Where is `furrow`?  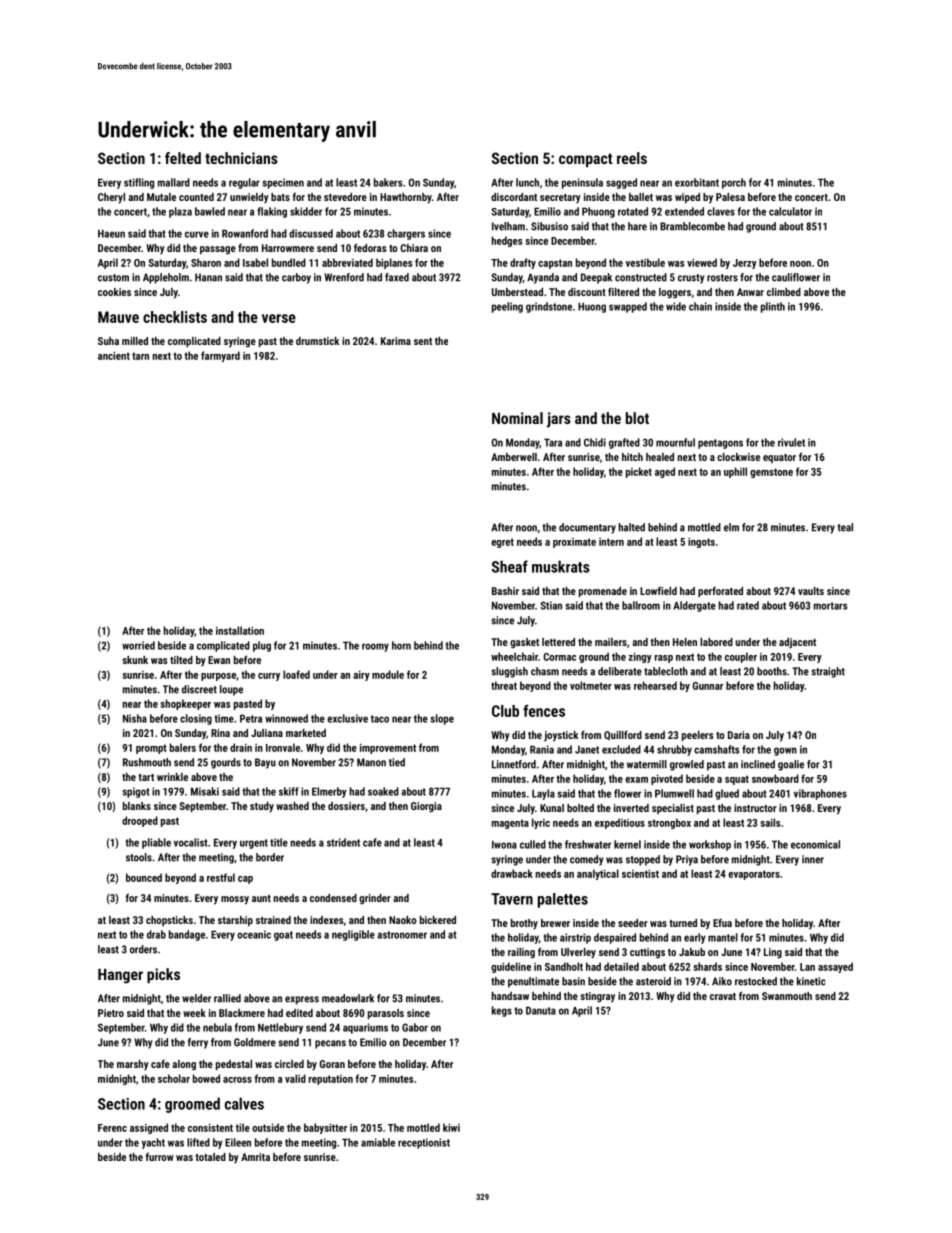 furrow is located at coordinates (160, 1157).
